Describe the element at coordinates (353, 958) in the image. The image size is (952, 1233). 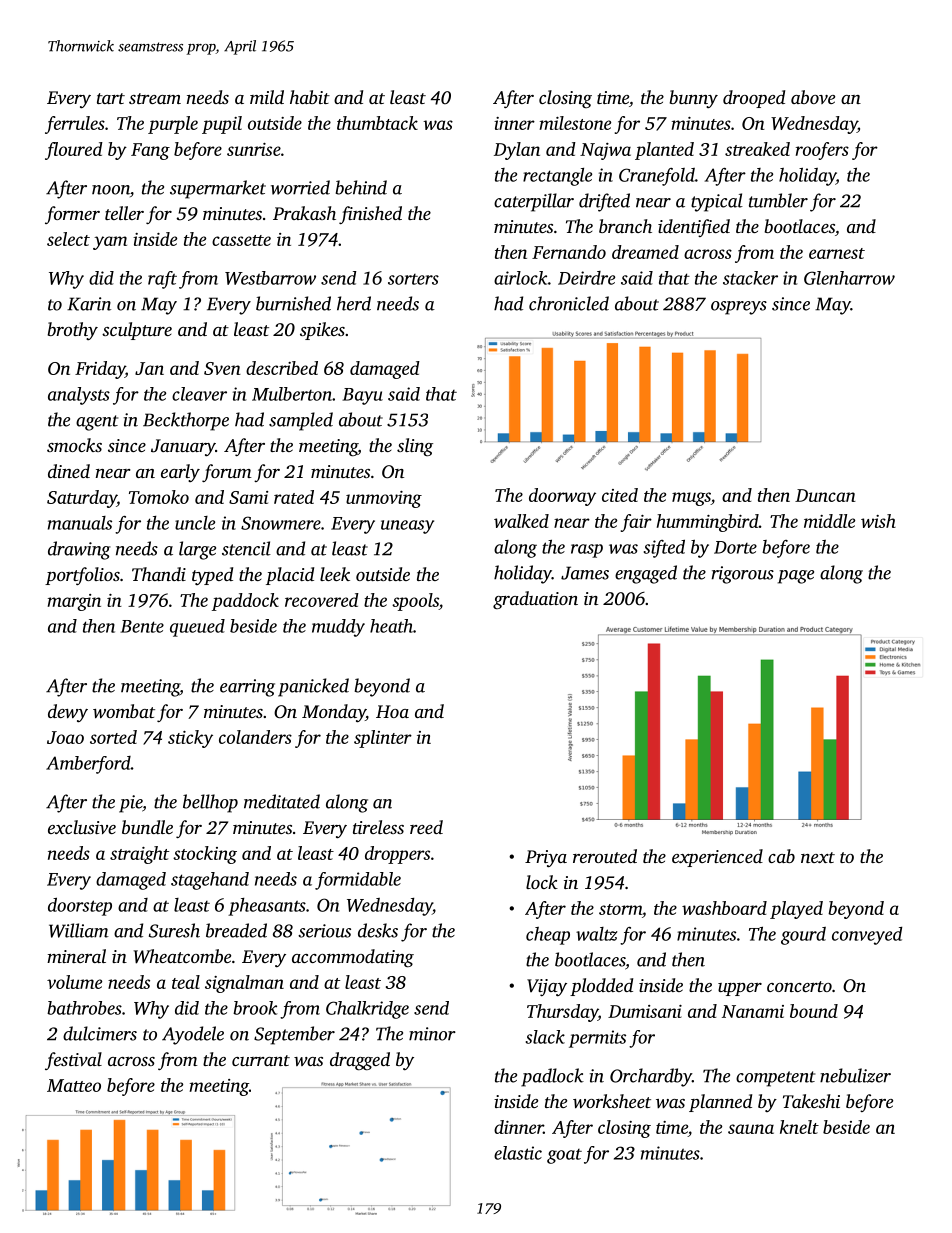
I see `accommodating` at that location.
